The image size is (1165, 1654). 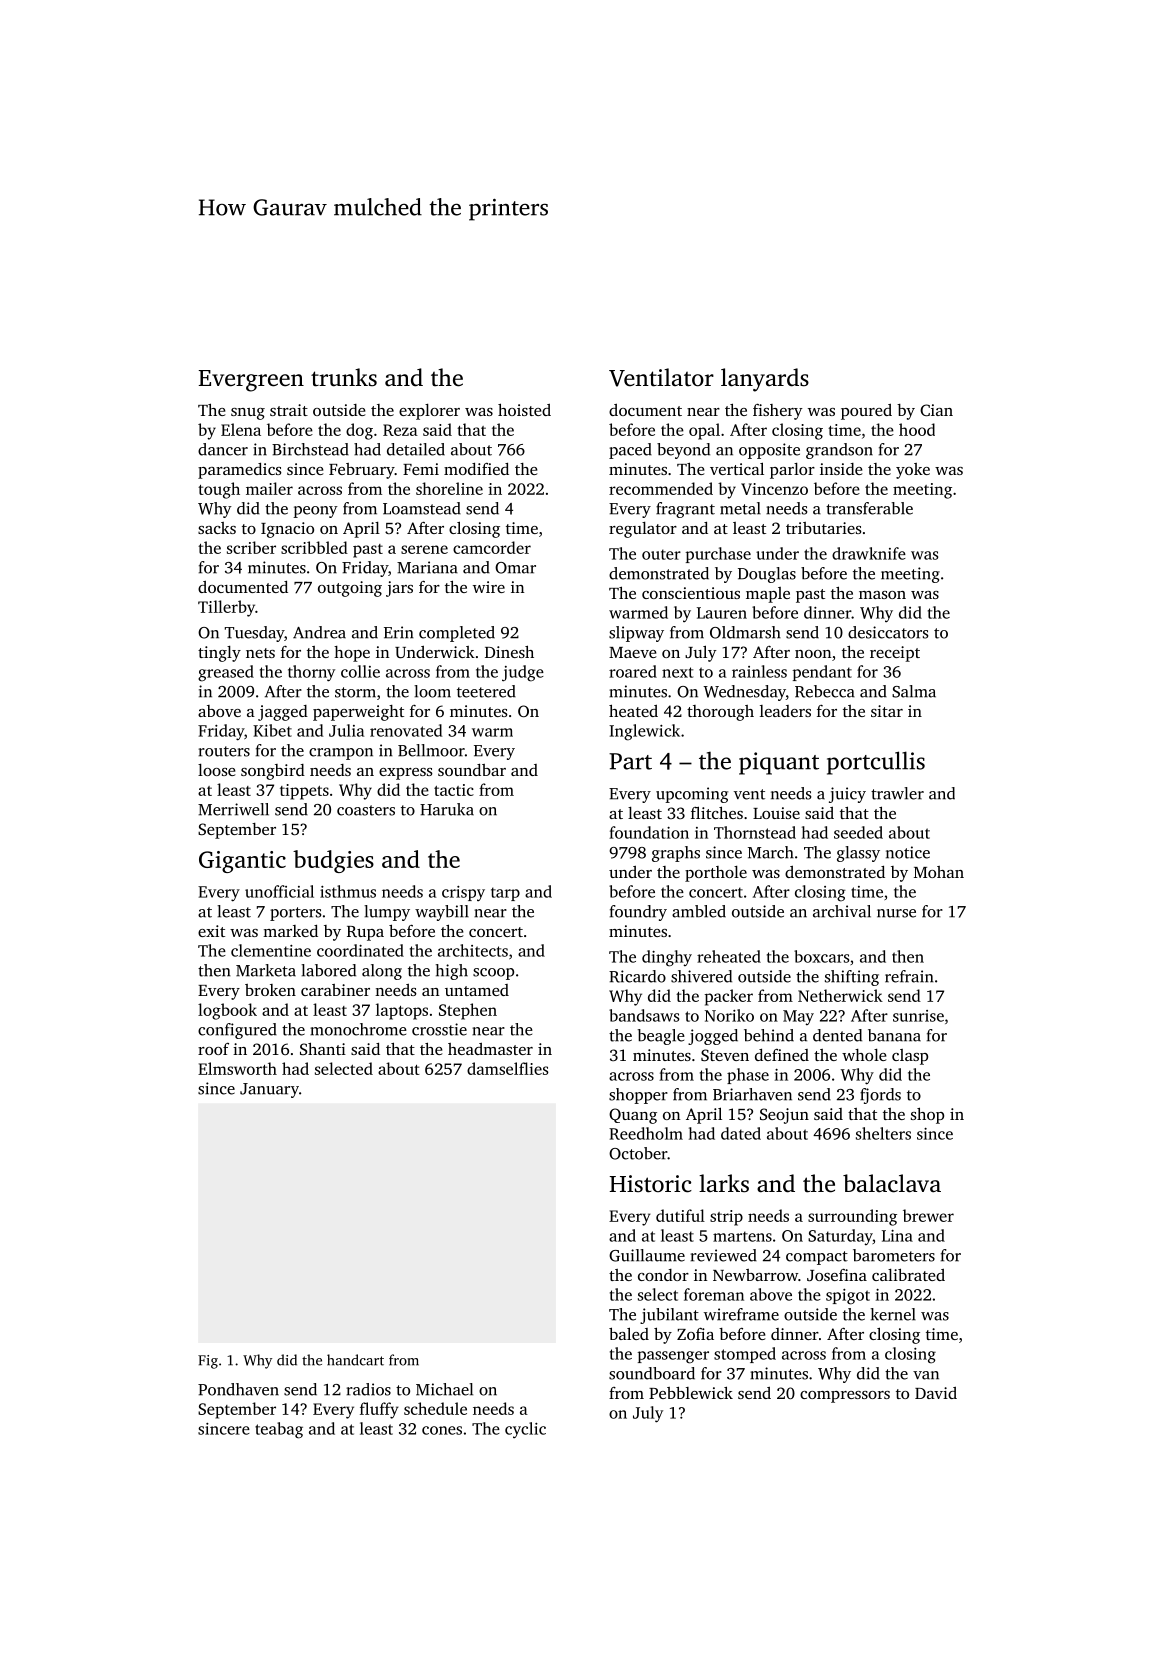 What do you see at coordinates (936, 410) in the image?
I see `Cian` at bounding box center [936, 410].
